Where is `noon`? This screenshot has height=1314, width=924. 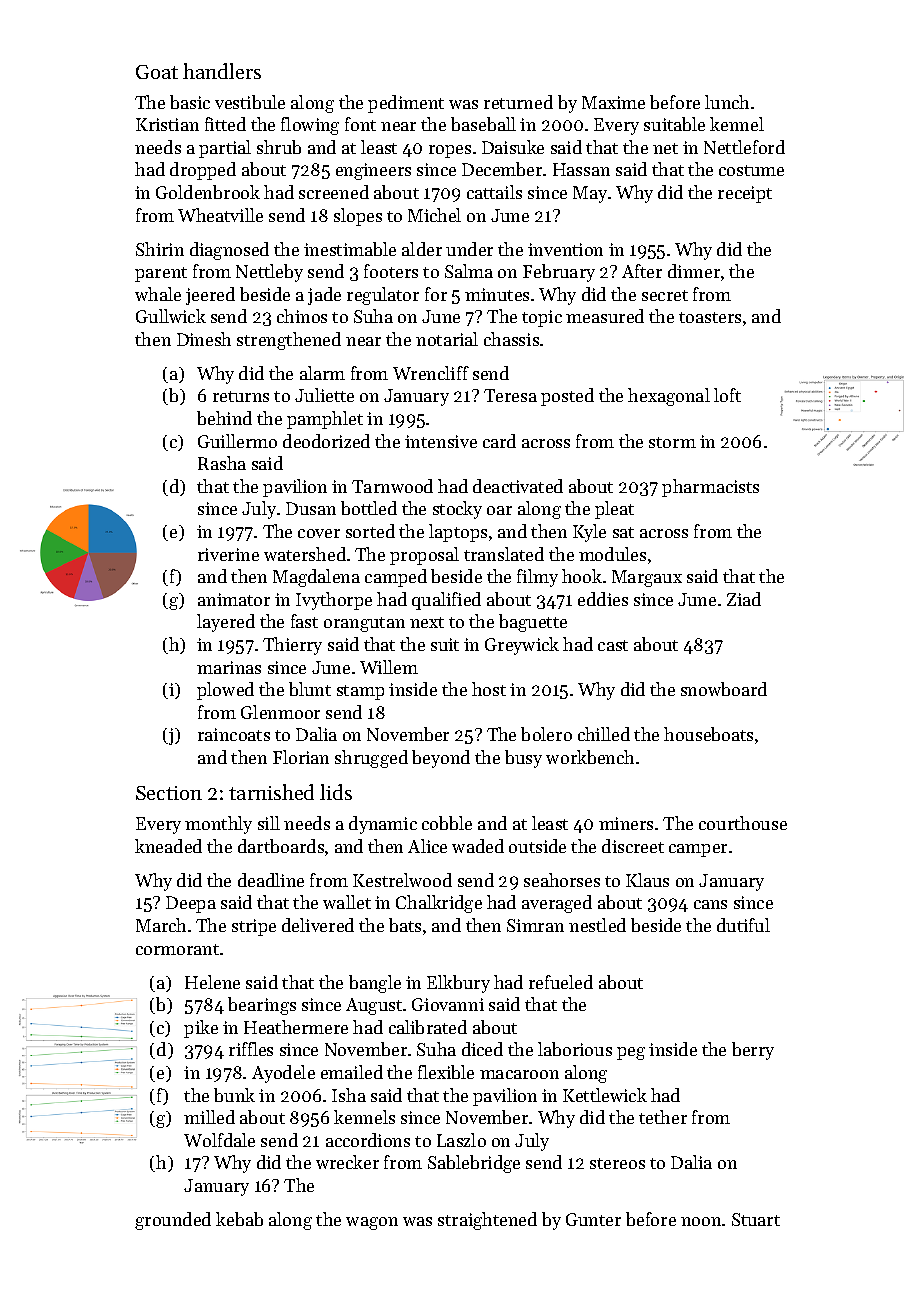 noon is located at coordinates (701, 1221).
